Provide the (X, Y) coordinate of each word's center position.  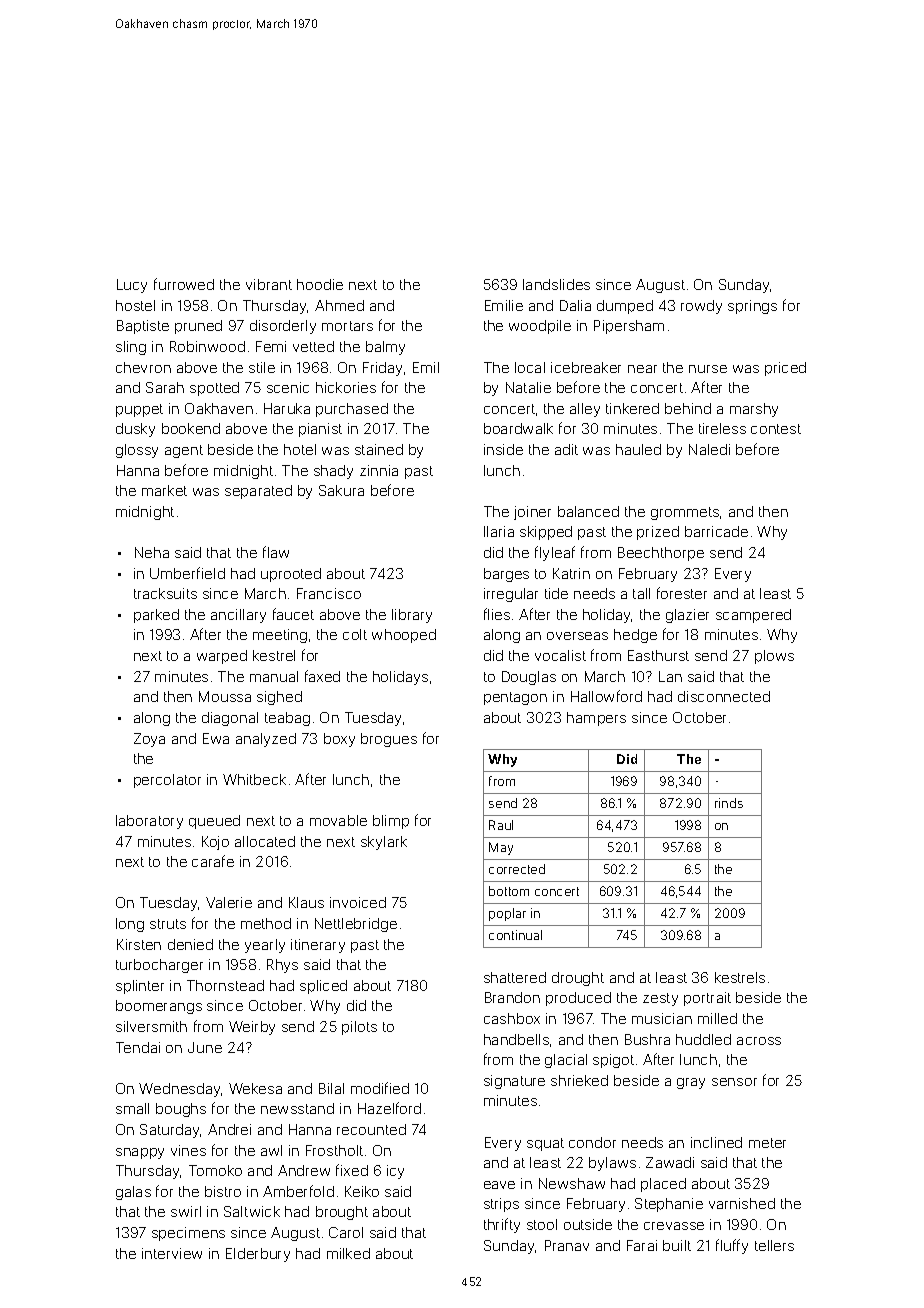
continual (515, 935)
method (266, 923)
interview (172, 1253)
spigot (613, 1061)
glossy (137, 451)
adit (566, 449)
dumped (625, 307)
